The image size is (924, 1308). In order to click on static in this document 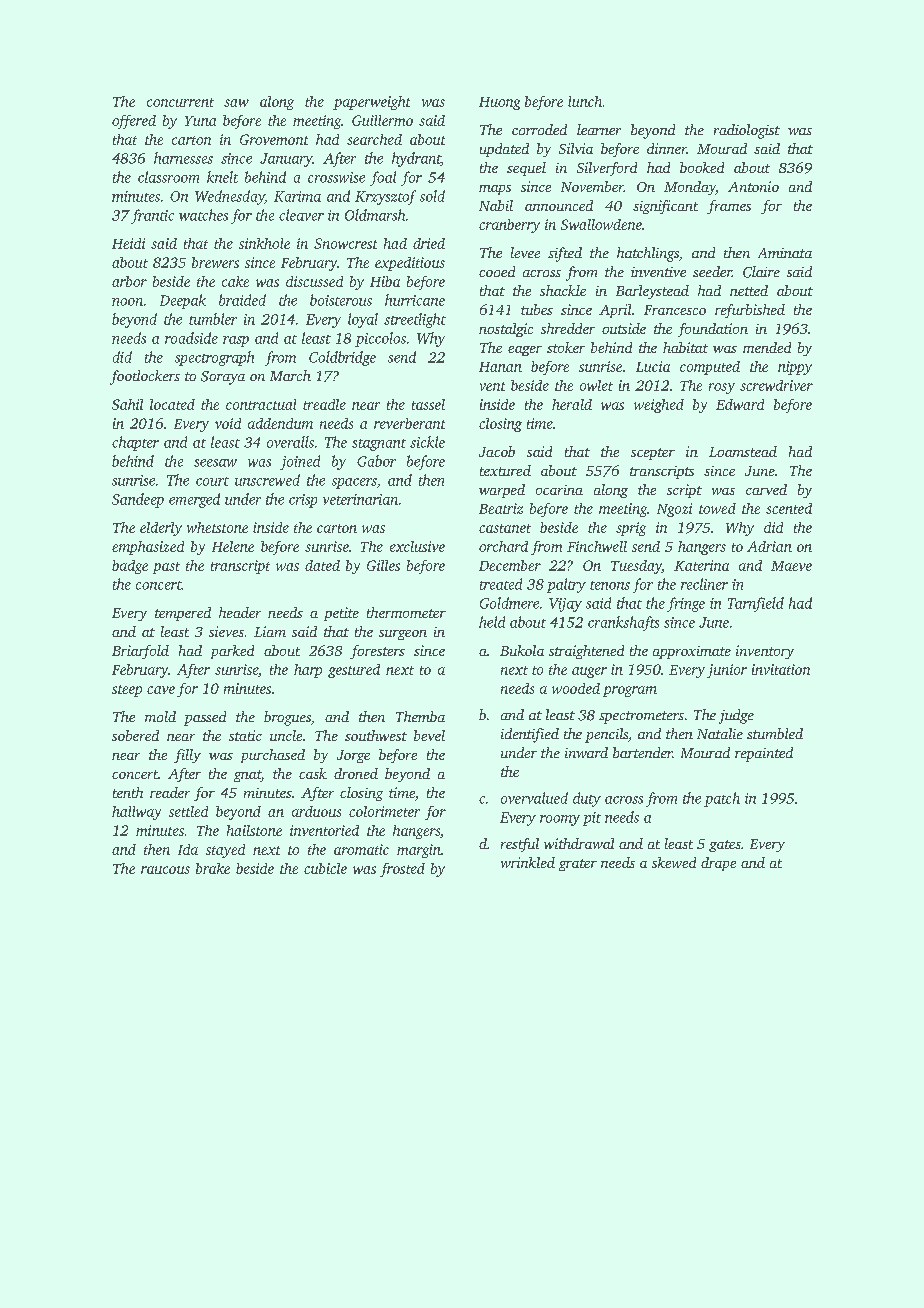, I will do `click(245, 735)`.
